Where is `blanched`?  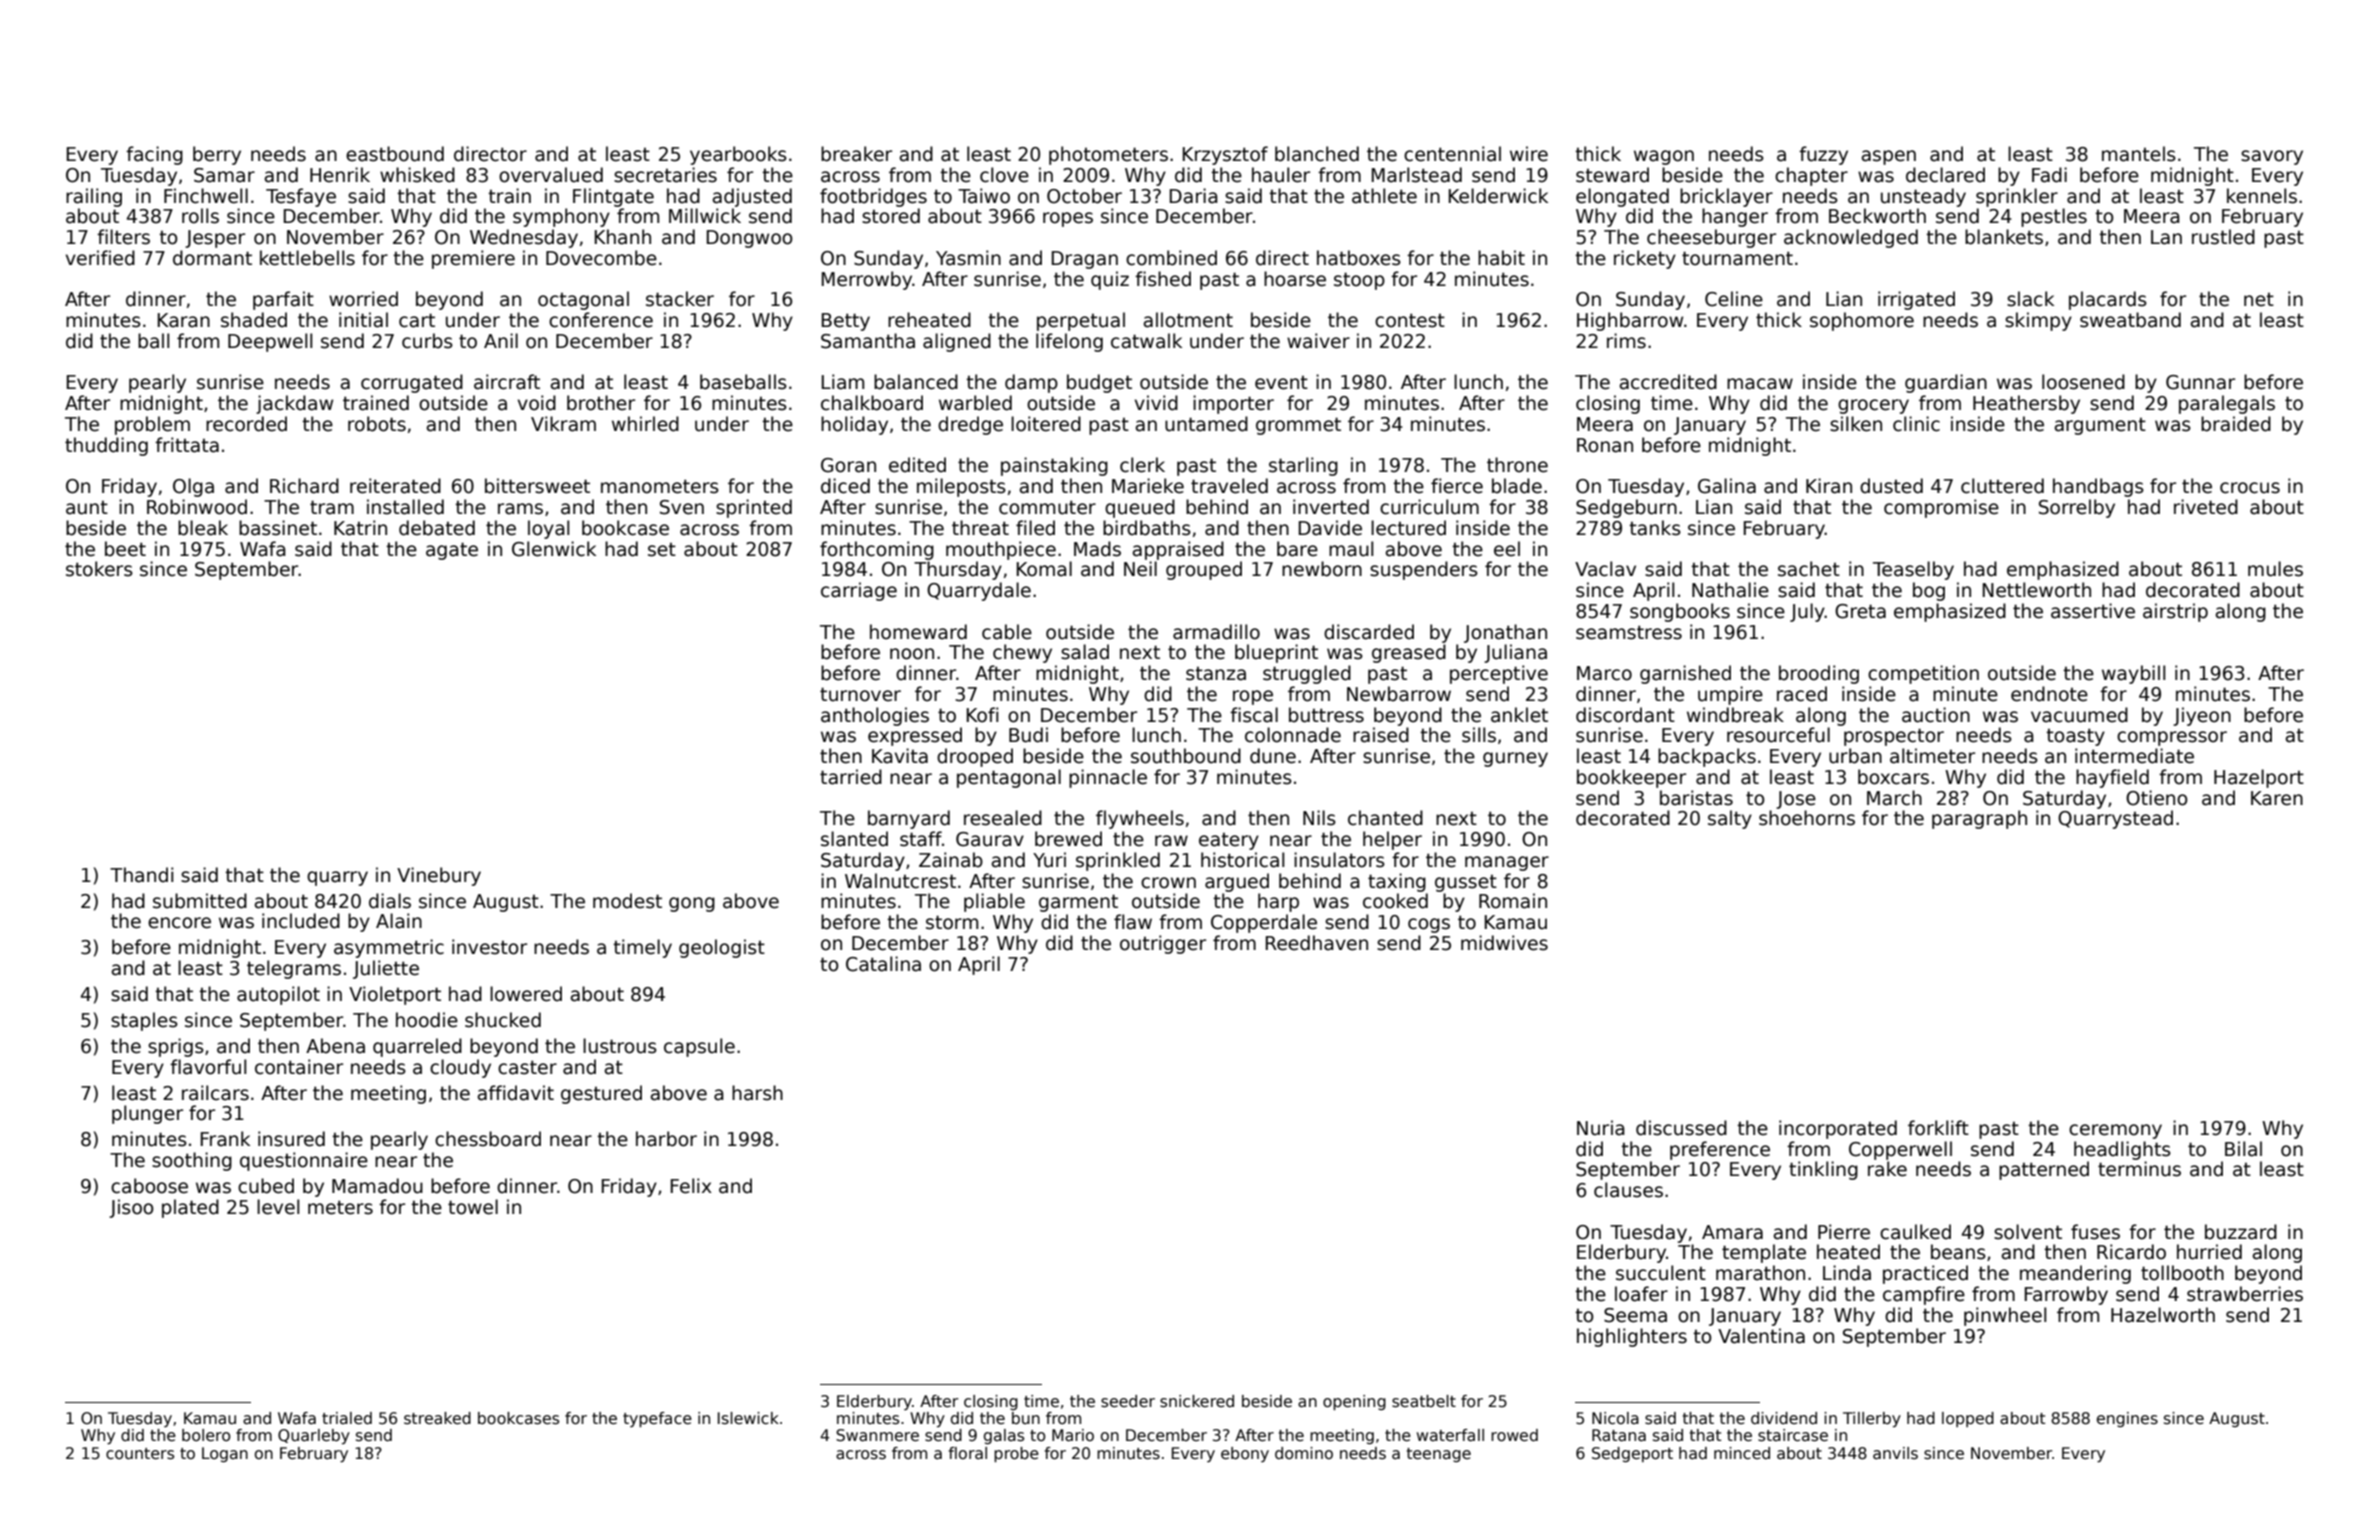
blanched is located at coordinates (1317, 154).
